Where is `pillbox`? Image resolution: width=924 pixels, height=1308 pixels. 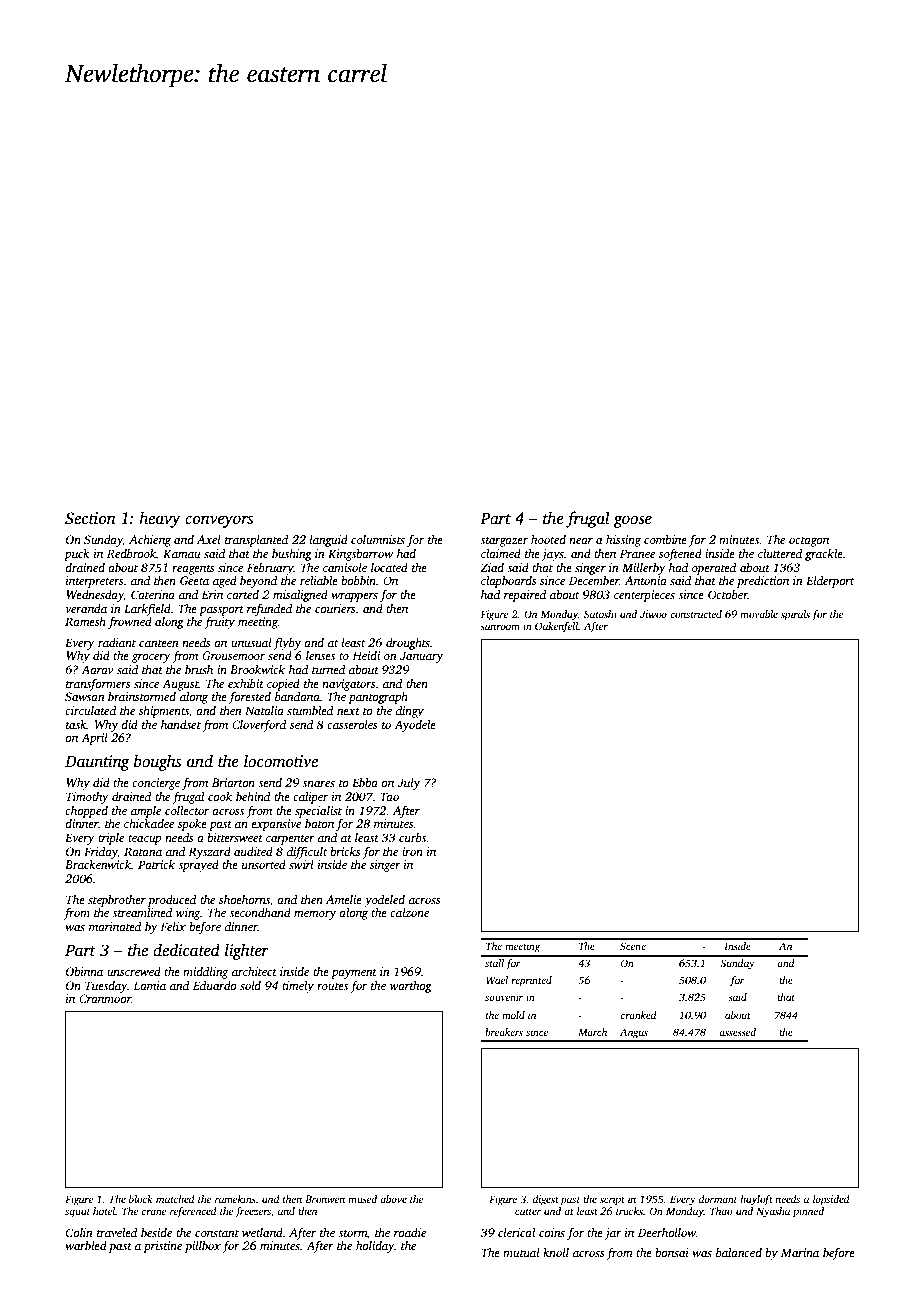 pillbox is located at coordinates (203, 1247).
